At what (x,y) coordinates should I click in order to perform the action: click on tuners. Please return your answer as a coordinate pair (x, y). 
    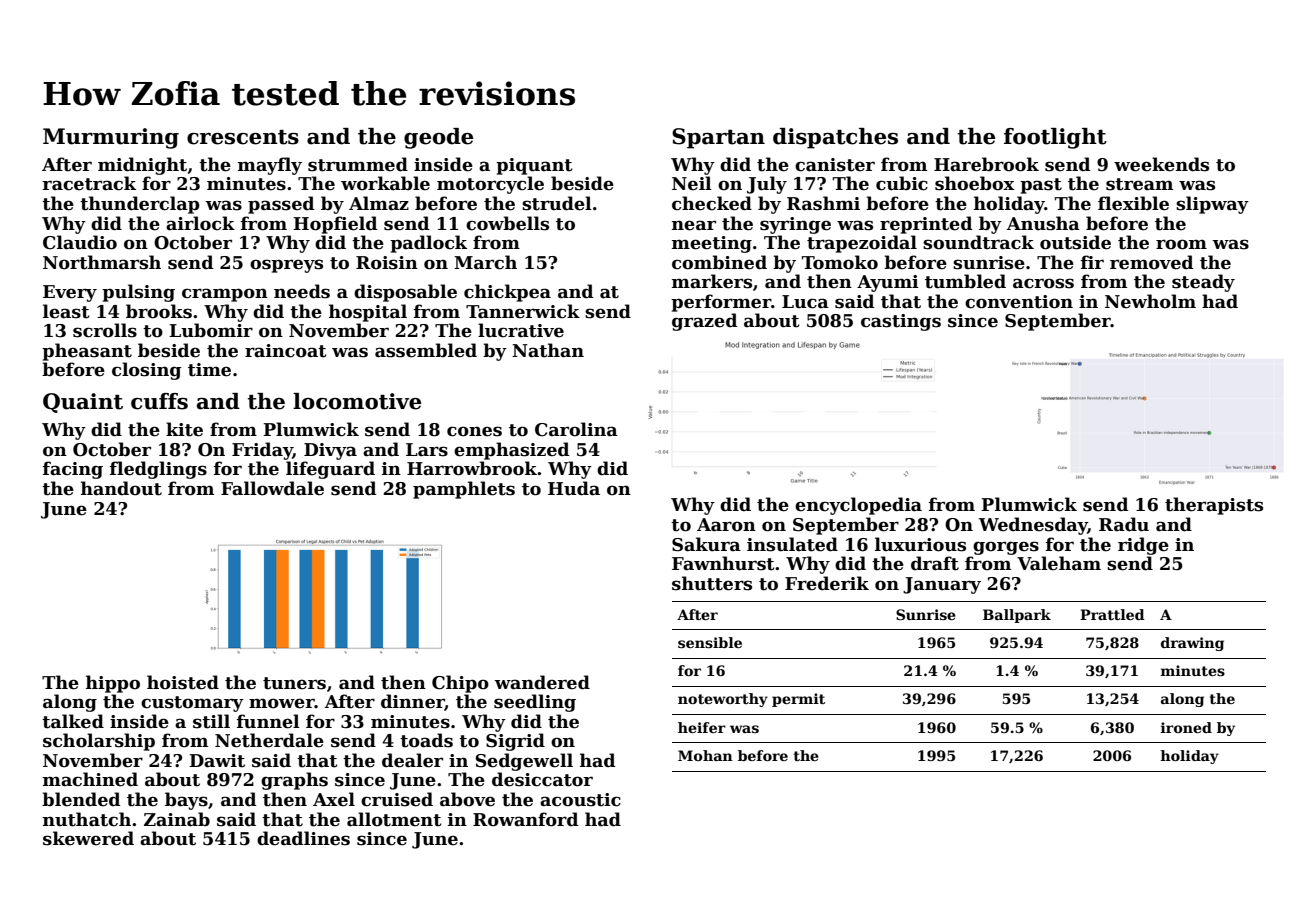
    Looking at the image, I should click on (294, 683).
